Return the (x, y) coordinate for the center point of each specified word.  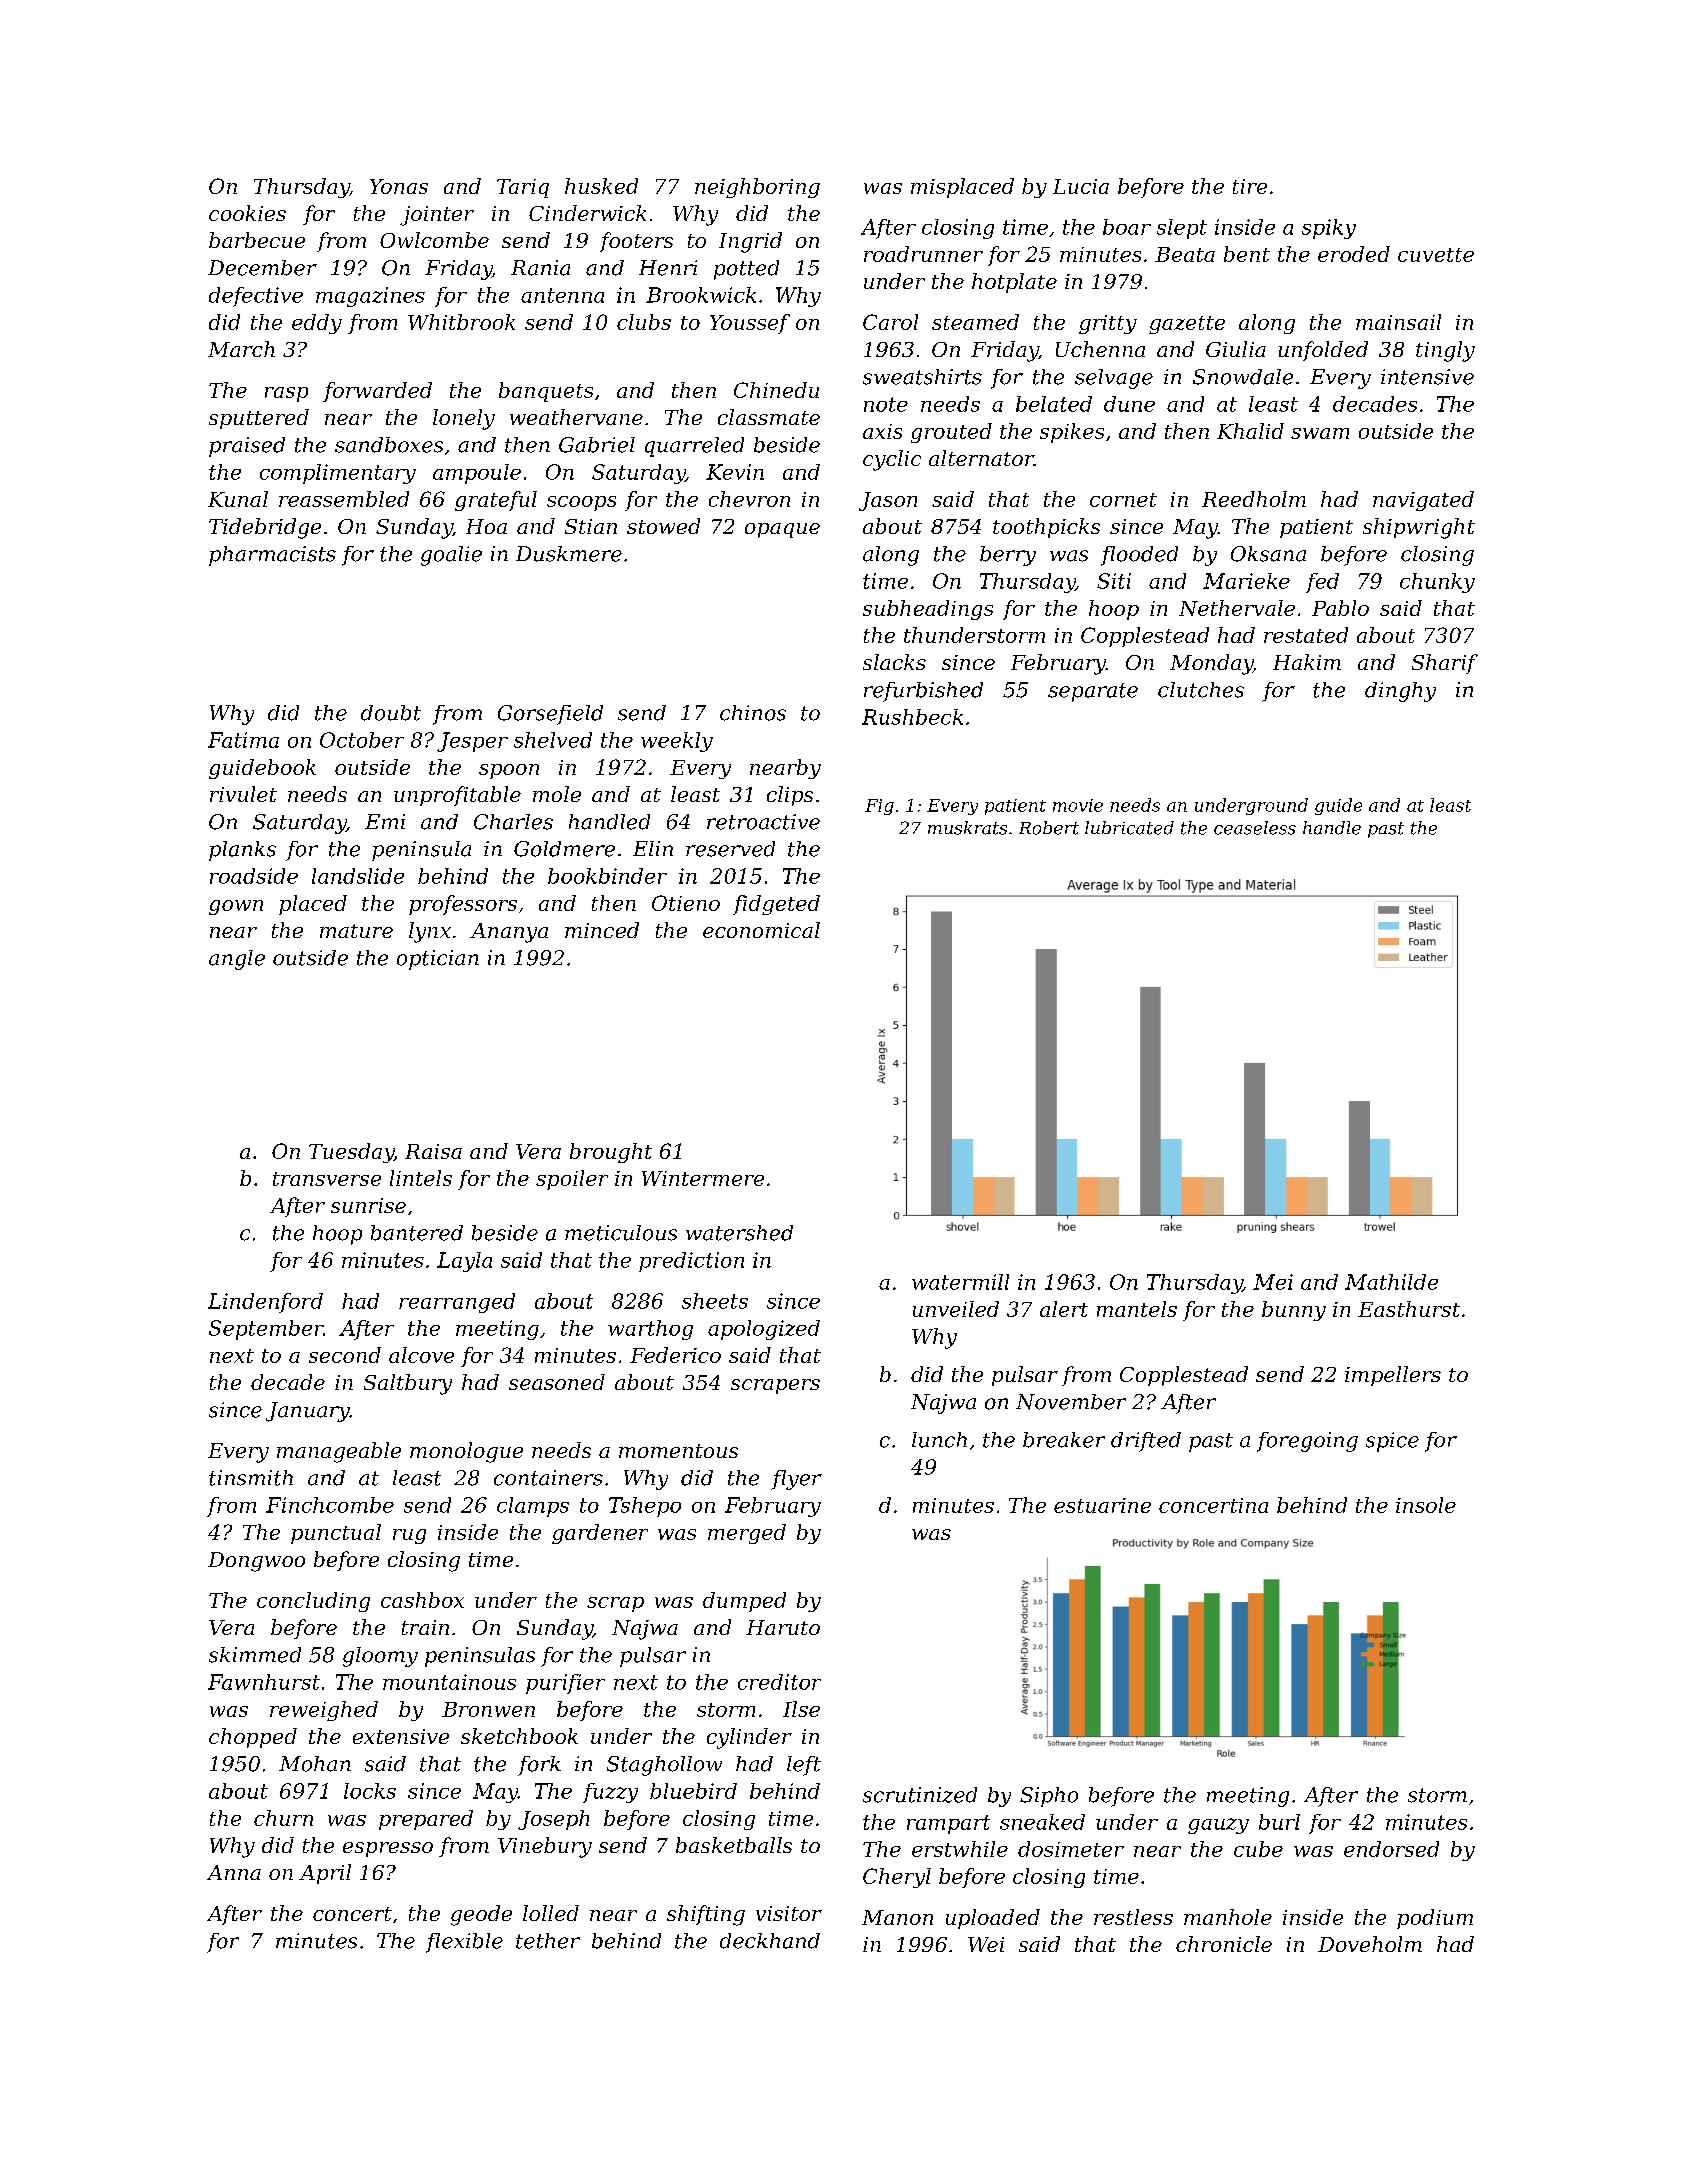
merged (747, 1534)
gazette (1187, 325)
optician (438, 960)
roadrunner (923, 254)
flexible (464, 1943)
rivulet (243, 794)
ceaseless (1255, 828)
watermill (960, 1282)
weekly (677, 742)
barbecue (257, 240)
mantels (1137, 1309)
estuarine (1102, 1505)
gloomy (380, 1657)
